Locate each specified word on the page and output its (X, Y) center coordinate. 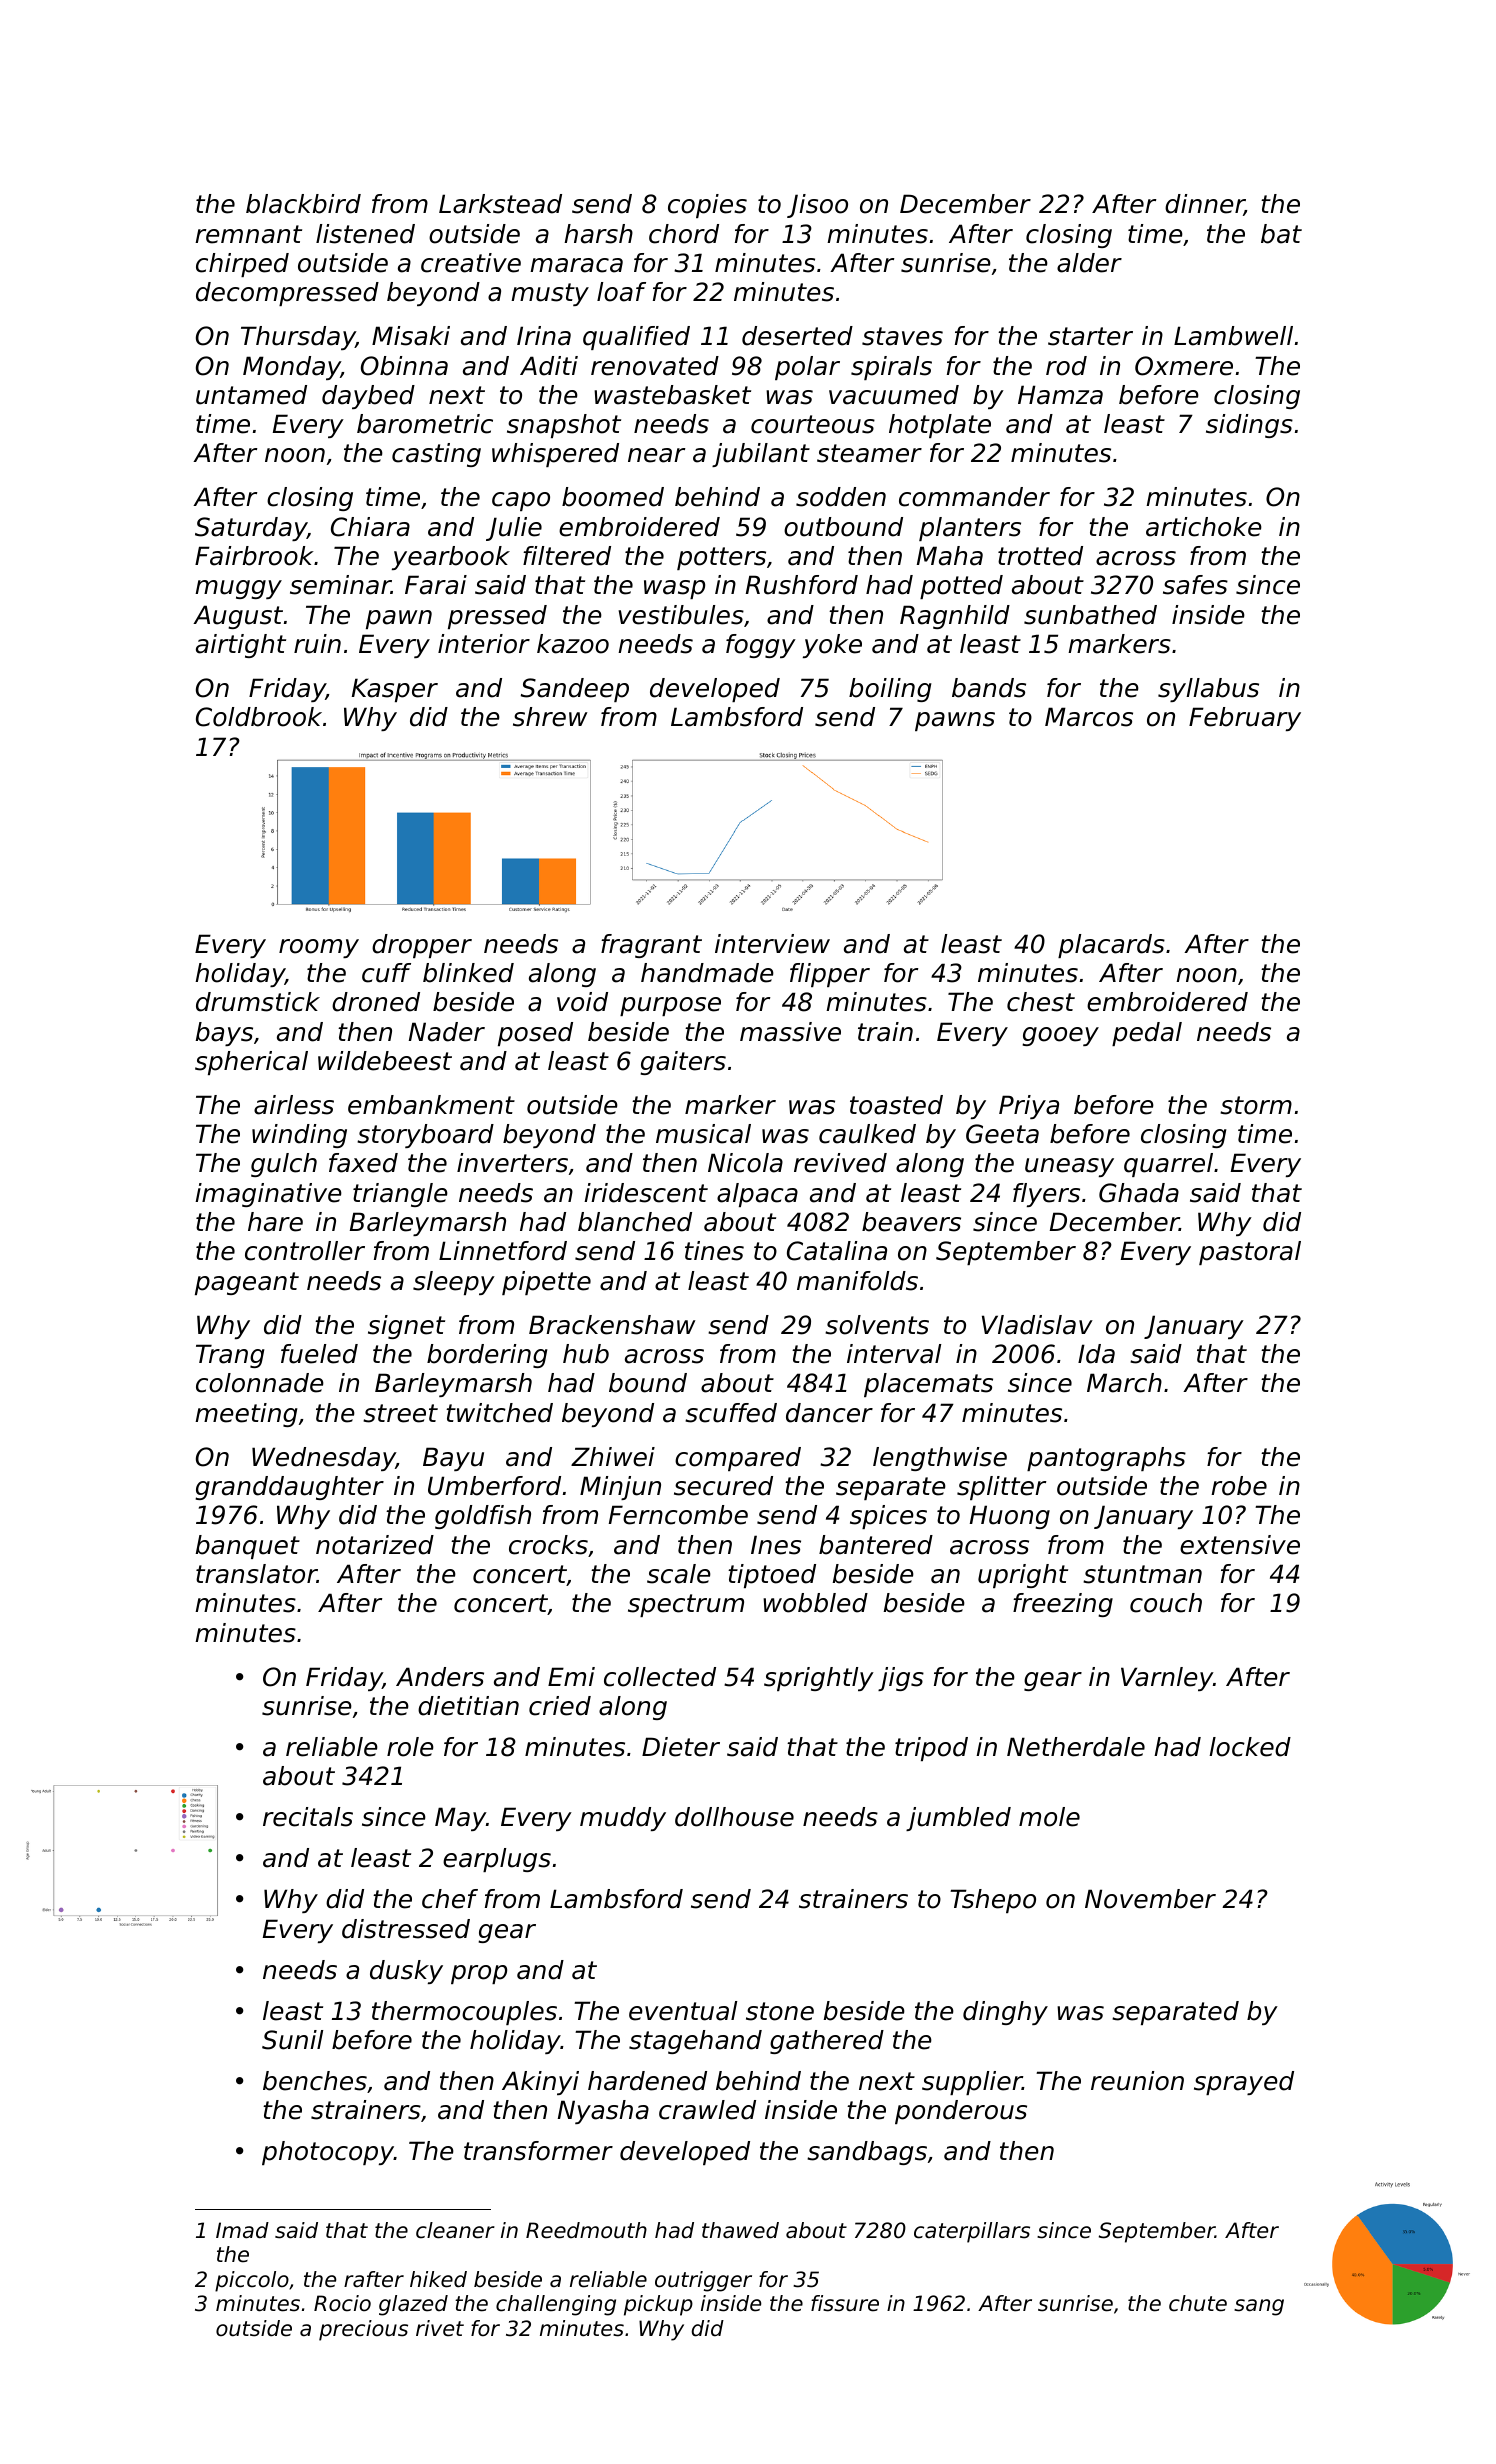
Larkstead (500, 204)
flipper (830, 975)
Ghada (1139, 1193)
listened (365, 234)
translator (256, 1574)
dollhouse (734, 1817)
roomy (319, 948)
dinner (1204, 205)
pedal (1147, 1034)
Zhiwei (613, 1457)
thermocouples (464, 2013)
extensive (1240, 1545)
